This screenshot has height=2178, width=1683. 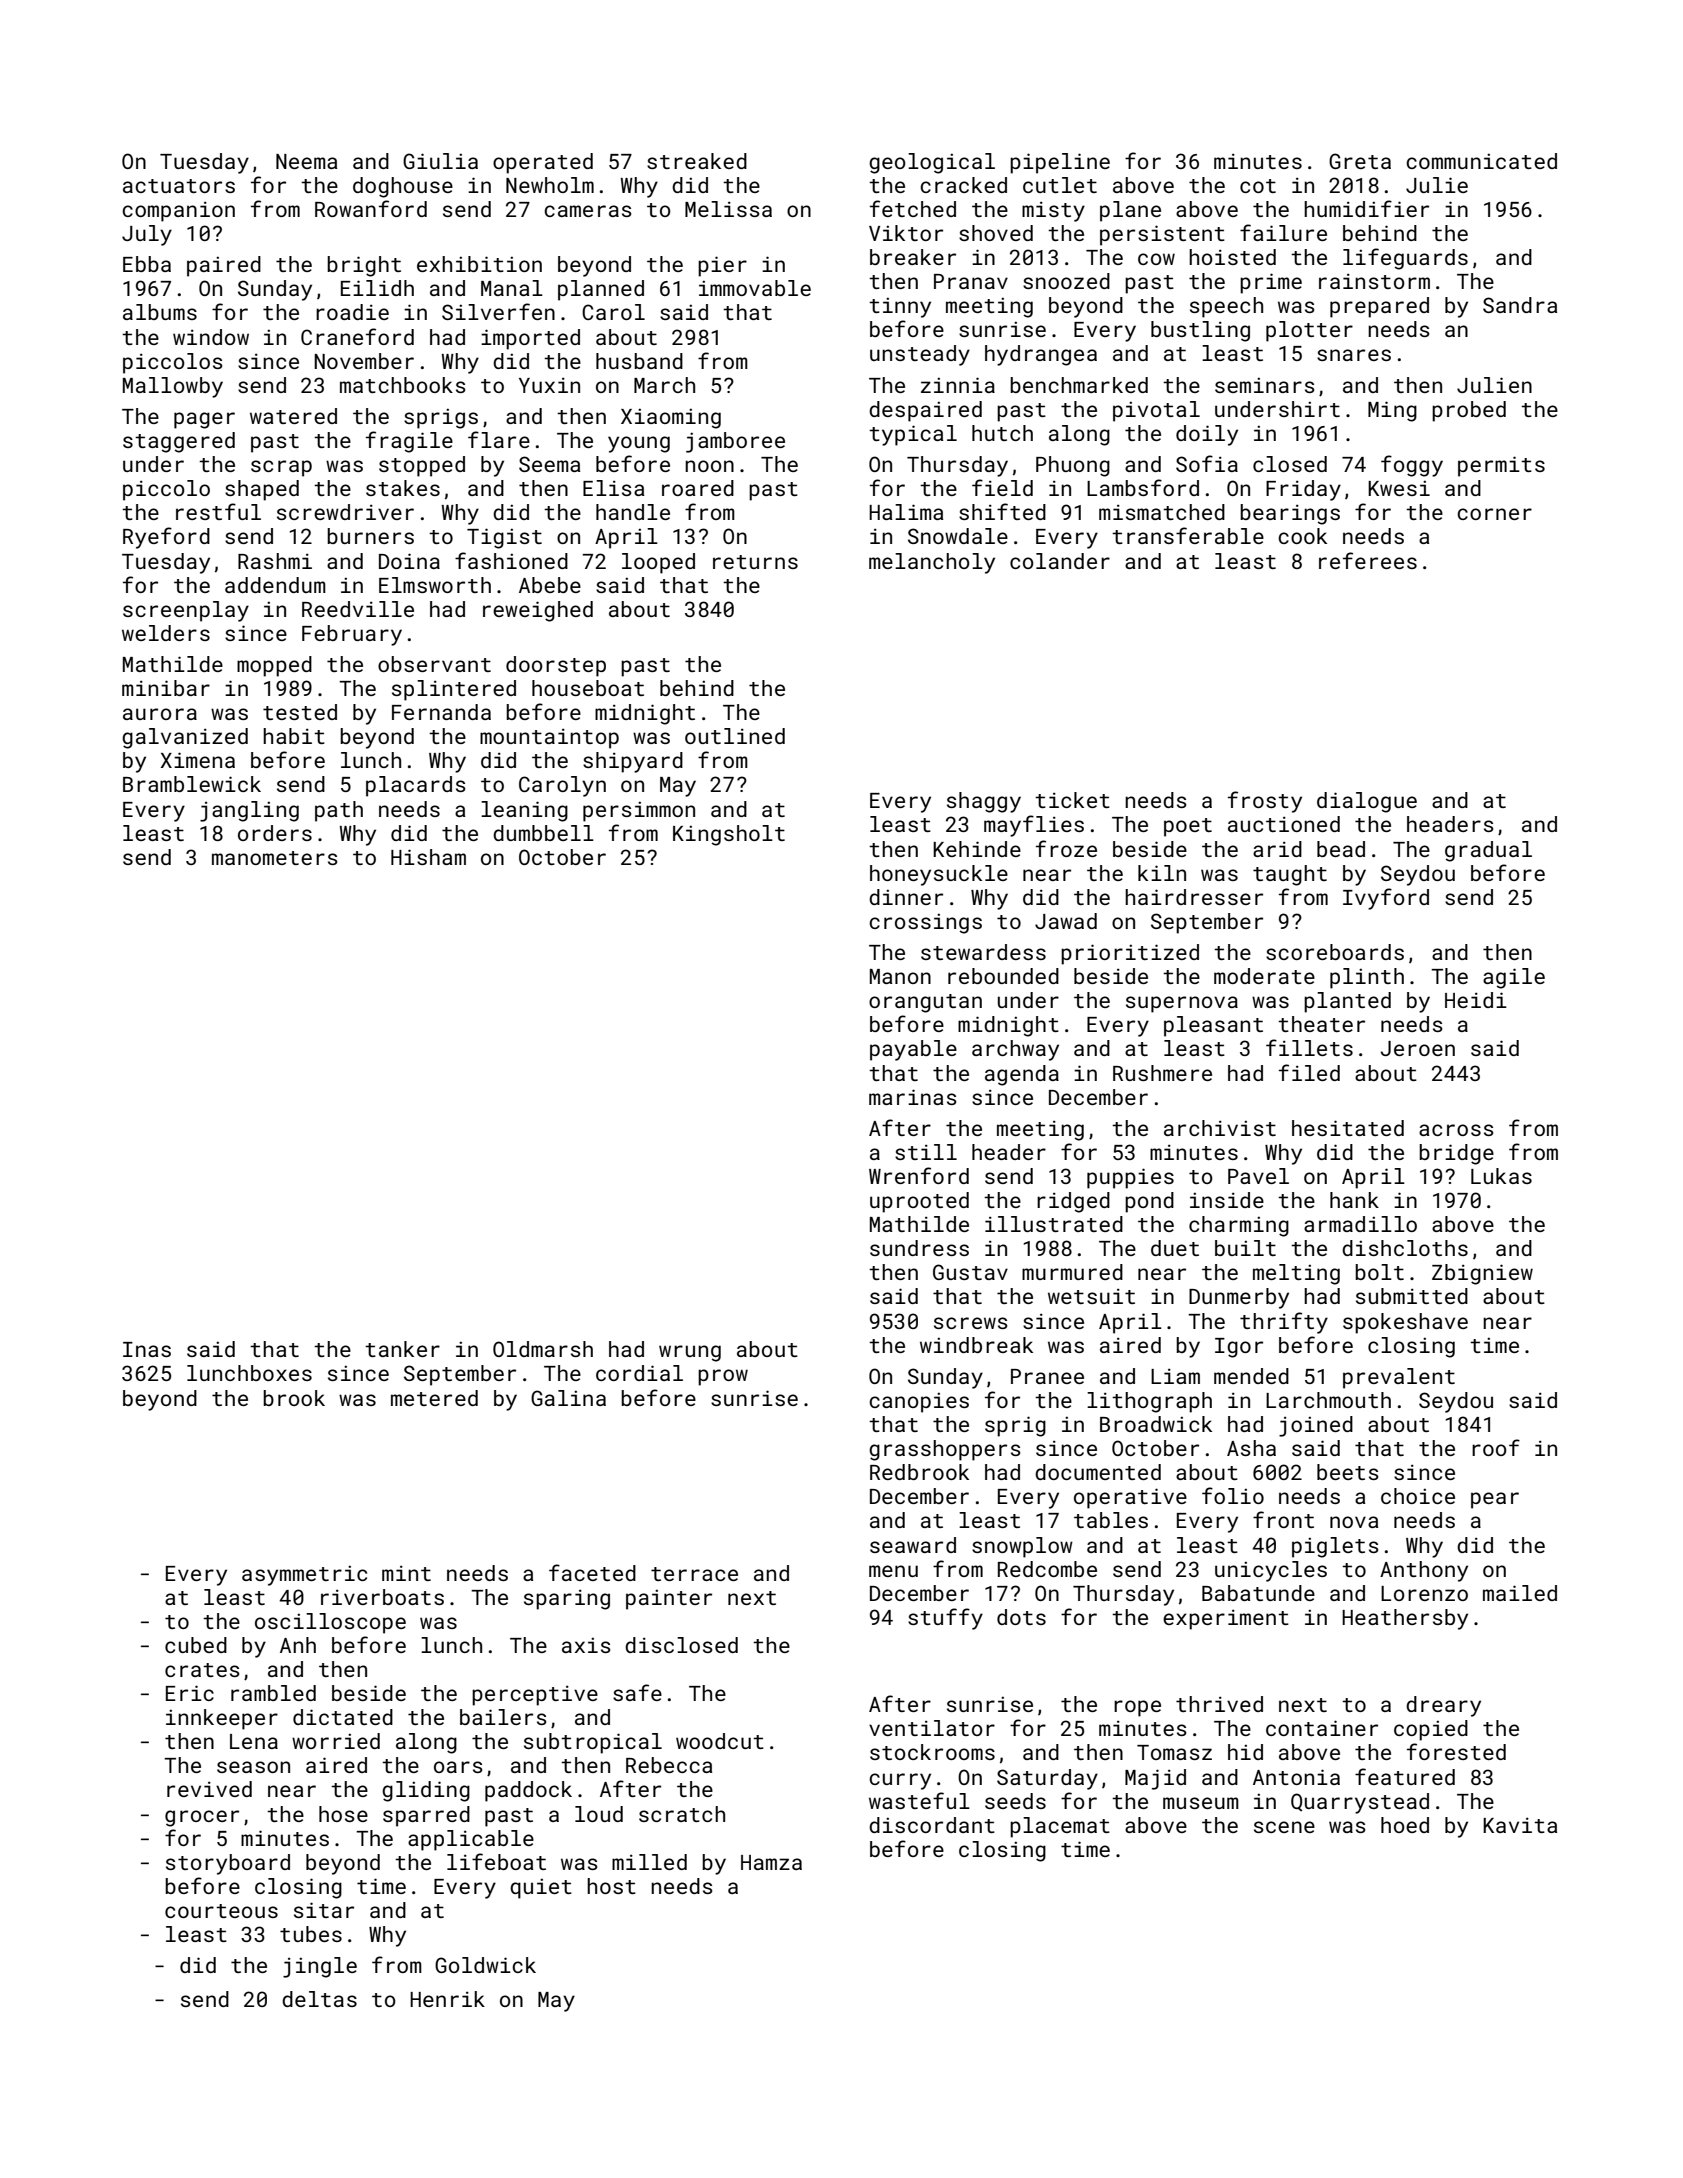 I want to click on menu, so click(x=893, y=1571).
